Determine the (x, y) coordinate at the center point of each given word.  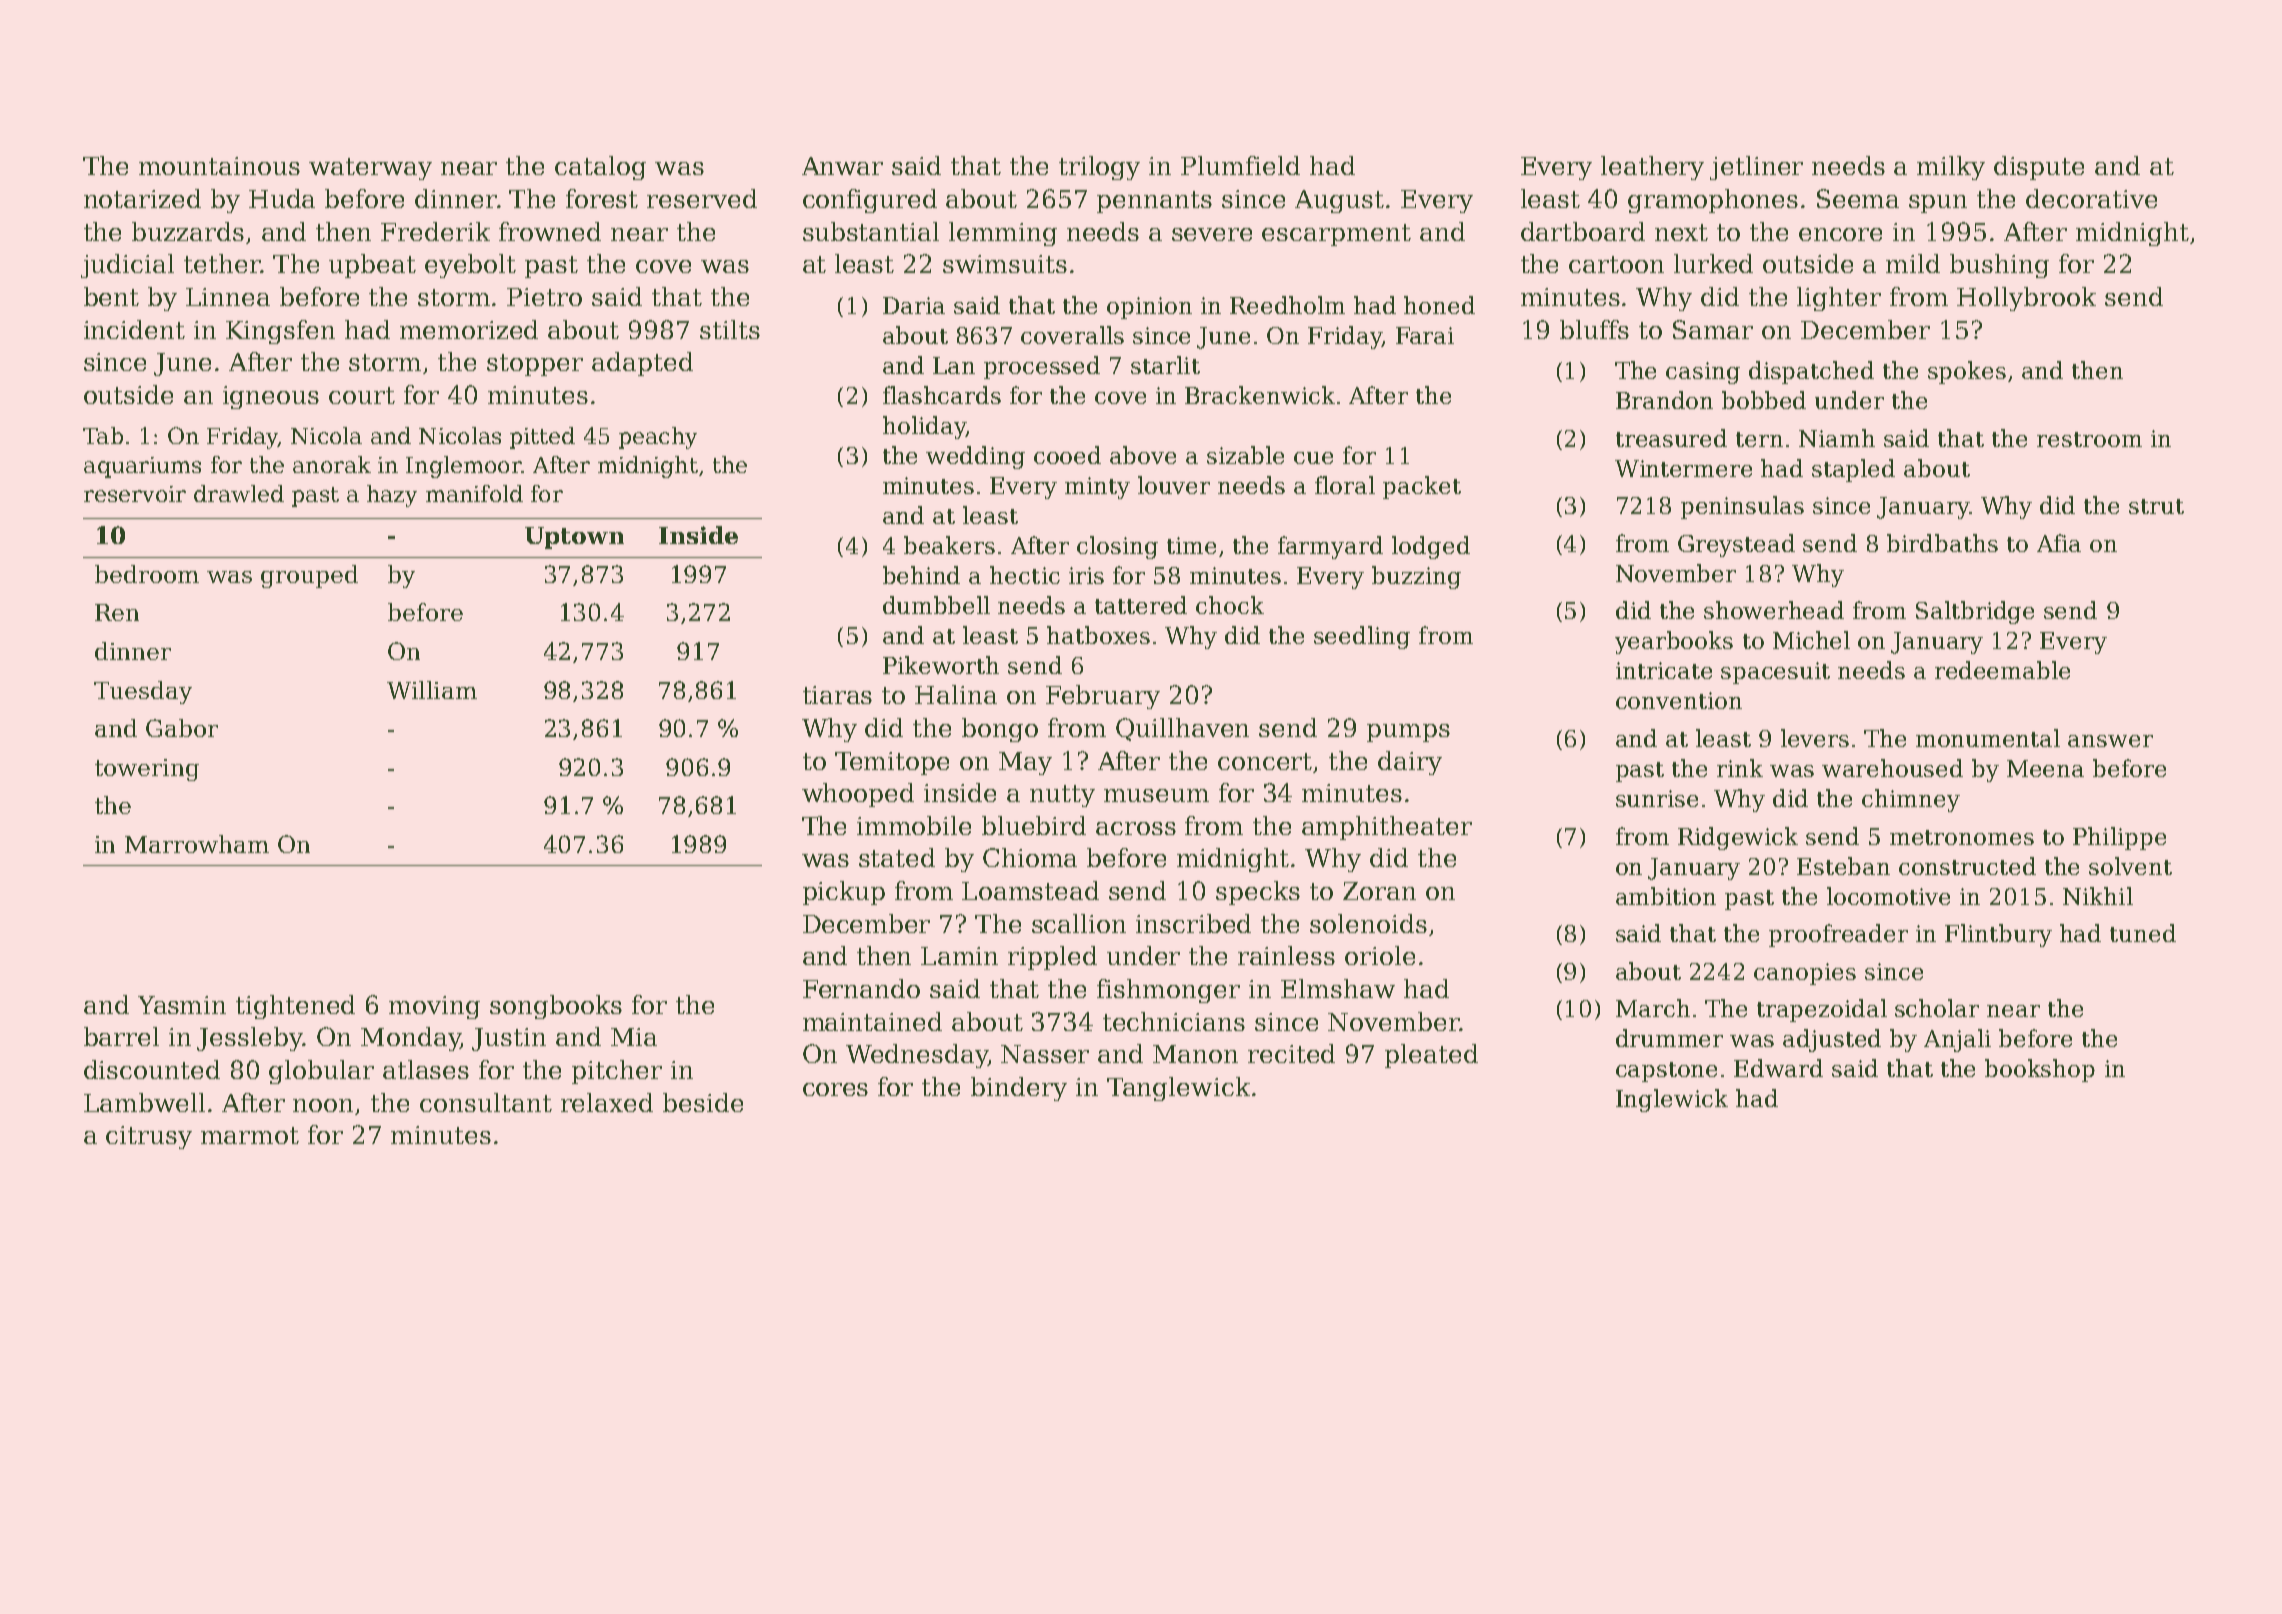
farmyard (1330, 547)
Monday (410, 1039)
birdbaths (1942, 543)
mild (1913, 263)
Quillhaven (1182, 729)
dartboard (1583, 231)
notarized (142, 198)
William (432, 690)
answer (2110, 741)
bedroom (147, 574)
